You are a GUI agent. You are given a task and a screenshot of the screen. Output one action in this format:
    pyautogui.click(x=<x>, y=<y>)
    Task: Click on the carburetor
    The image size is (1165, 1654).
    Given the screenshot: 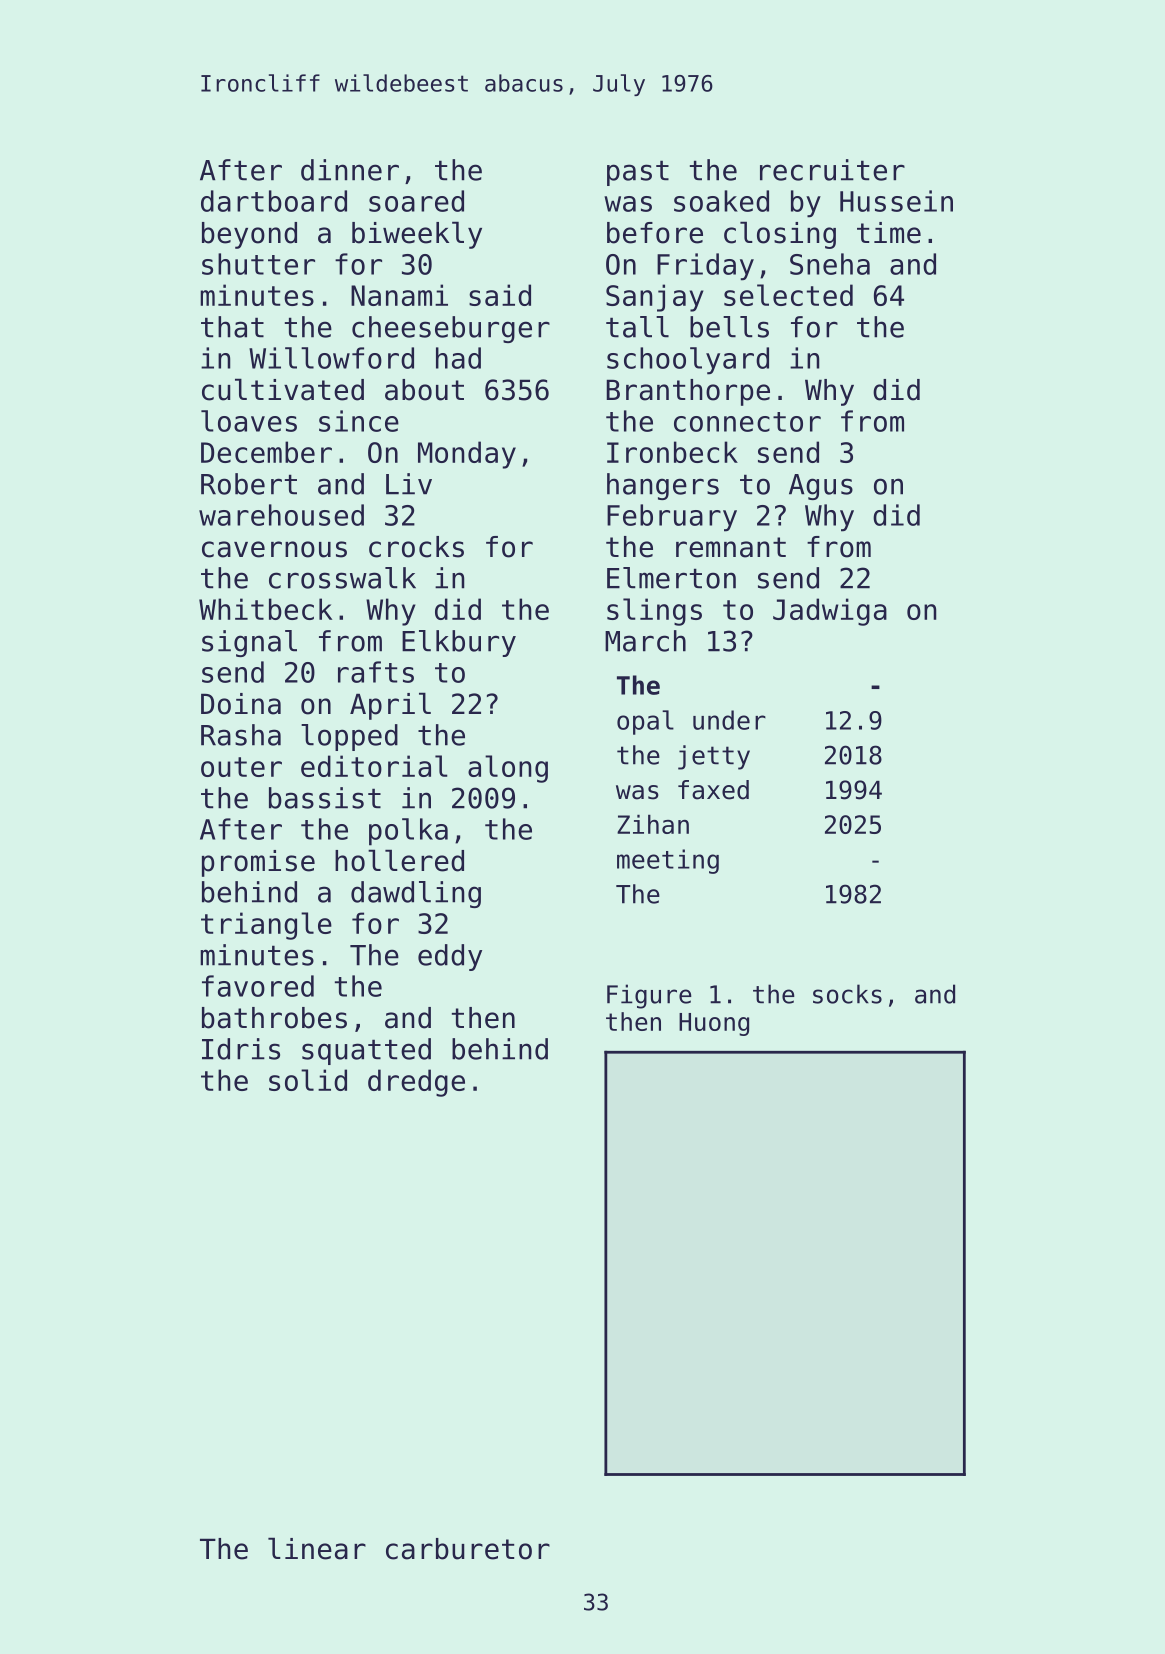 What is the action you would take?
    pyautogui.click(x=468, y=1549)
